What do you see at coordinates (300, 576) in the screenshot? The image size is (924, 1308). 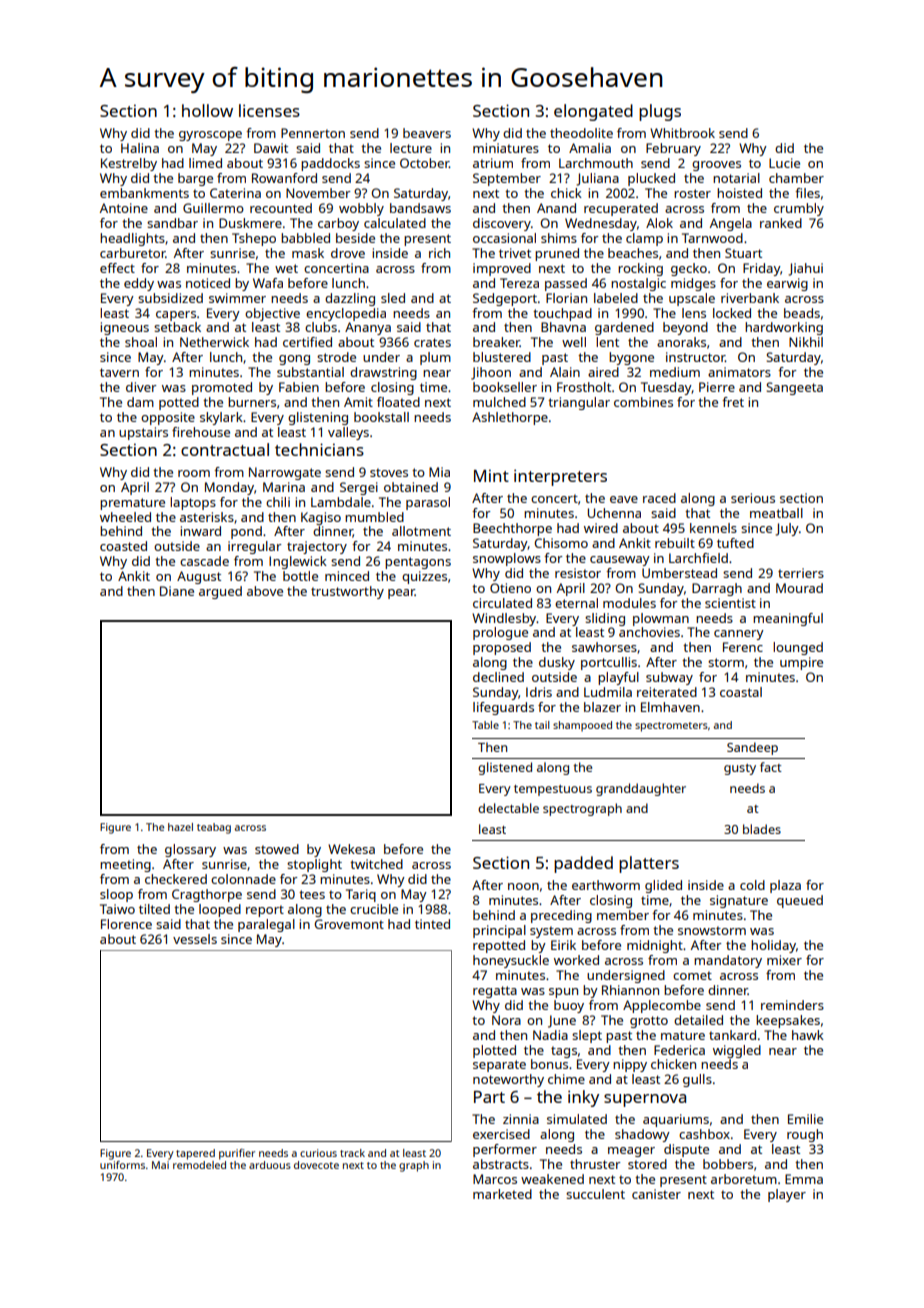 I see `bottle` at bounding box center [300, 576].
